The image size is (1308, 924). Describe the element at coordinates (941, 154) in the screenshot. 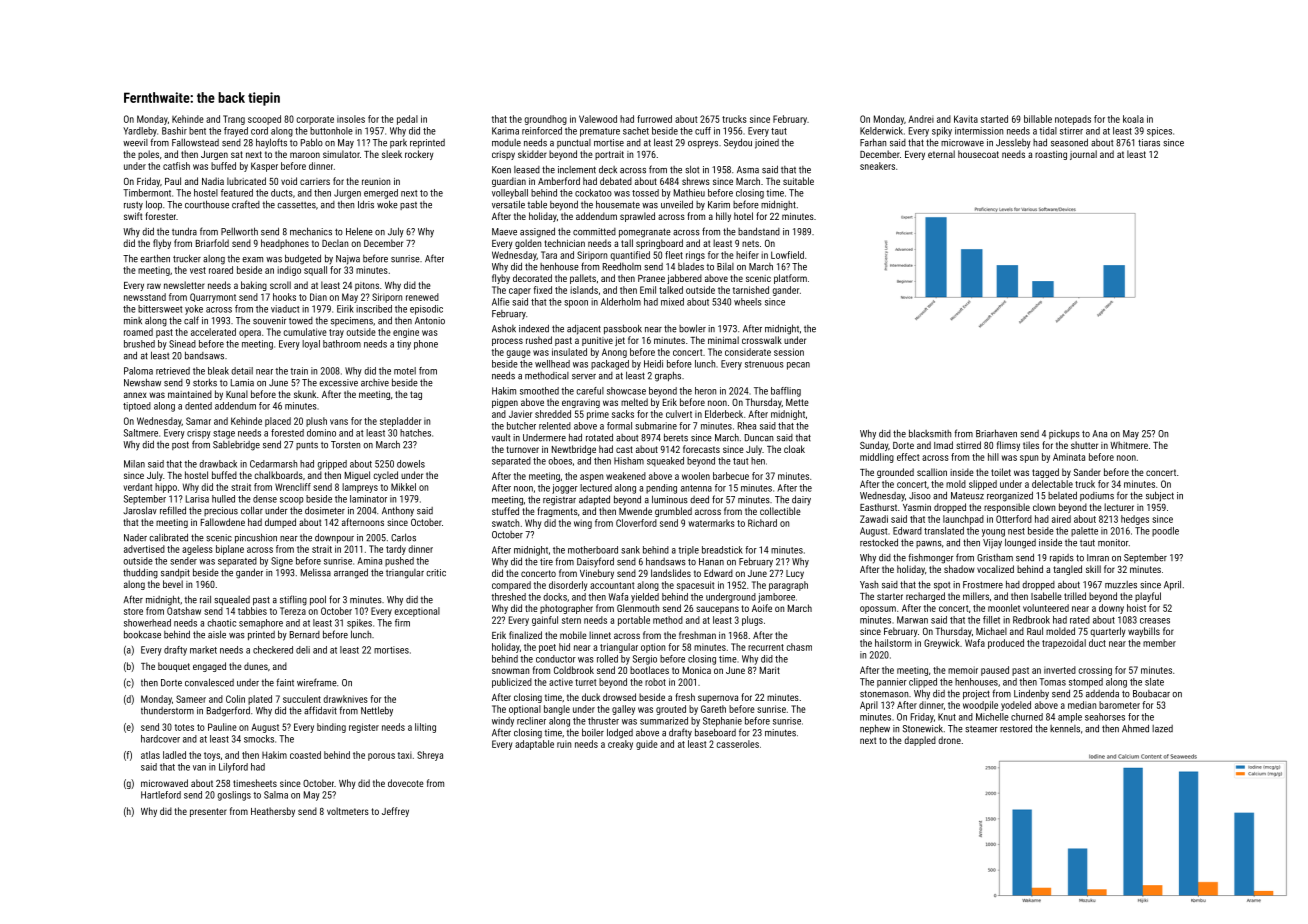

I see `eternal` at that location.
